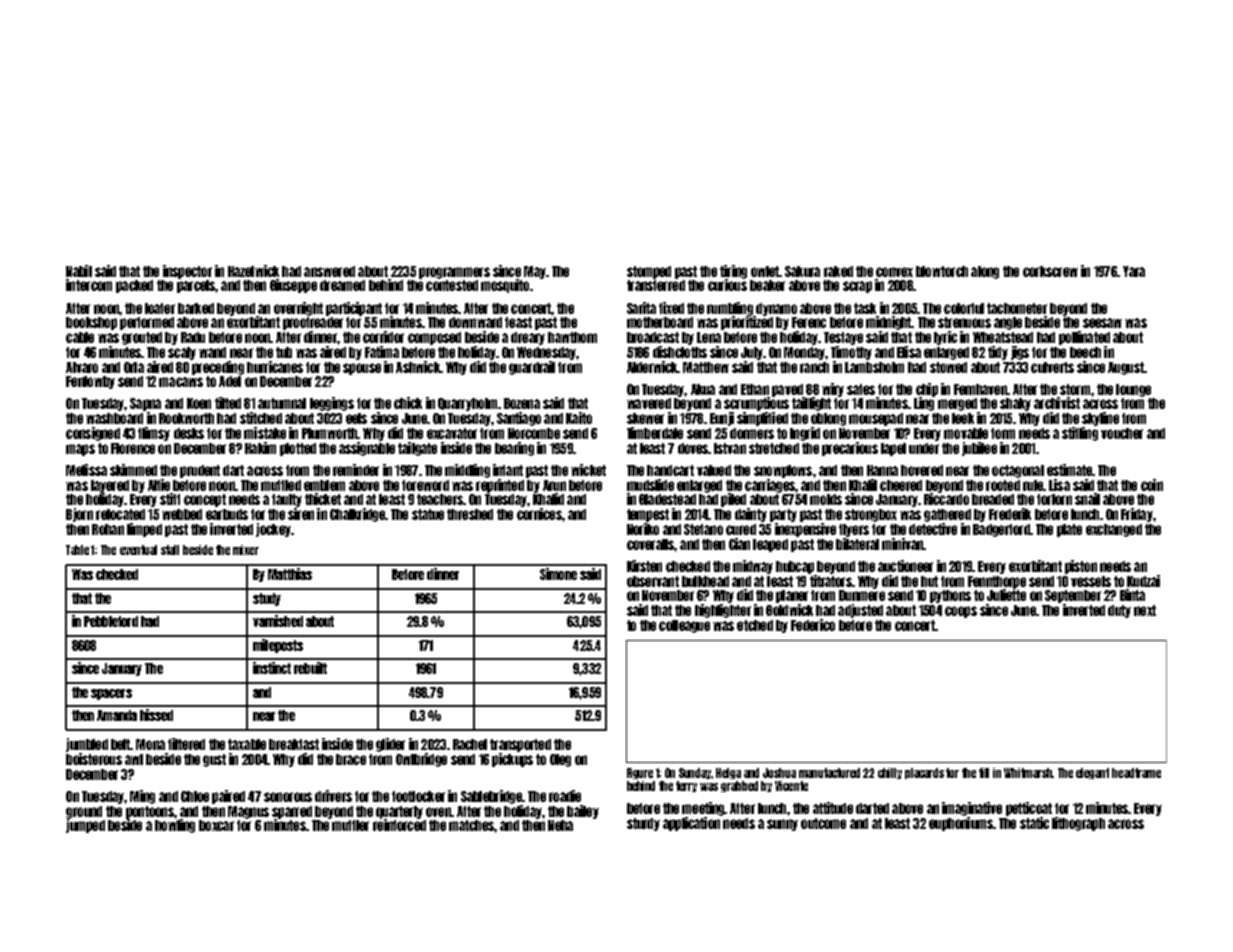 Image resolution: width=1233 pixels, height=952 pixels. Describe the element at coordinates (535, 272) in the image. I see `May` at that location.
